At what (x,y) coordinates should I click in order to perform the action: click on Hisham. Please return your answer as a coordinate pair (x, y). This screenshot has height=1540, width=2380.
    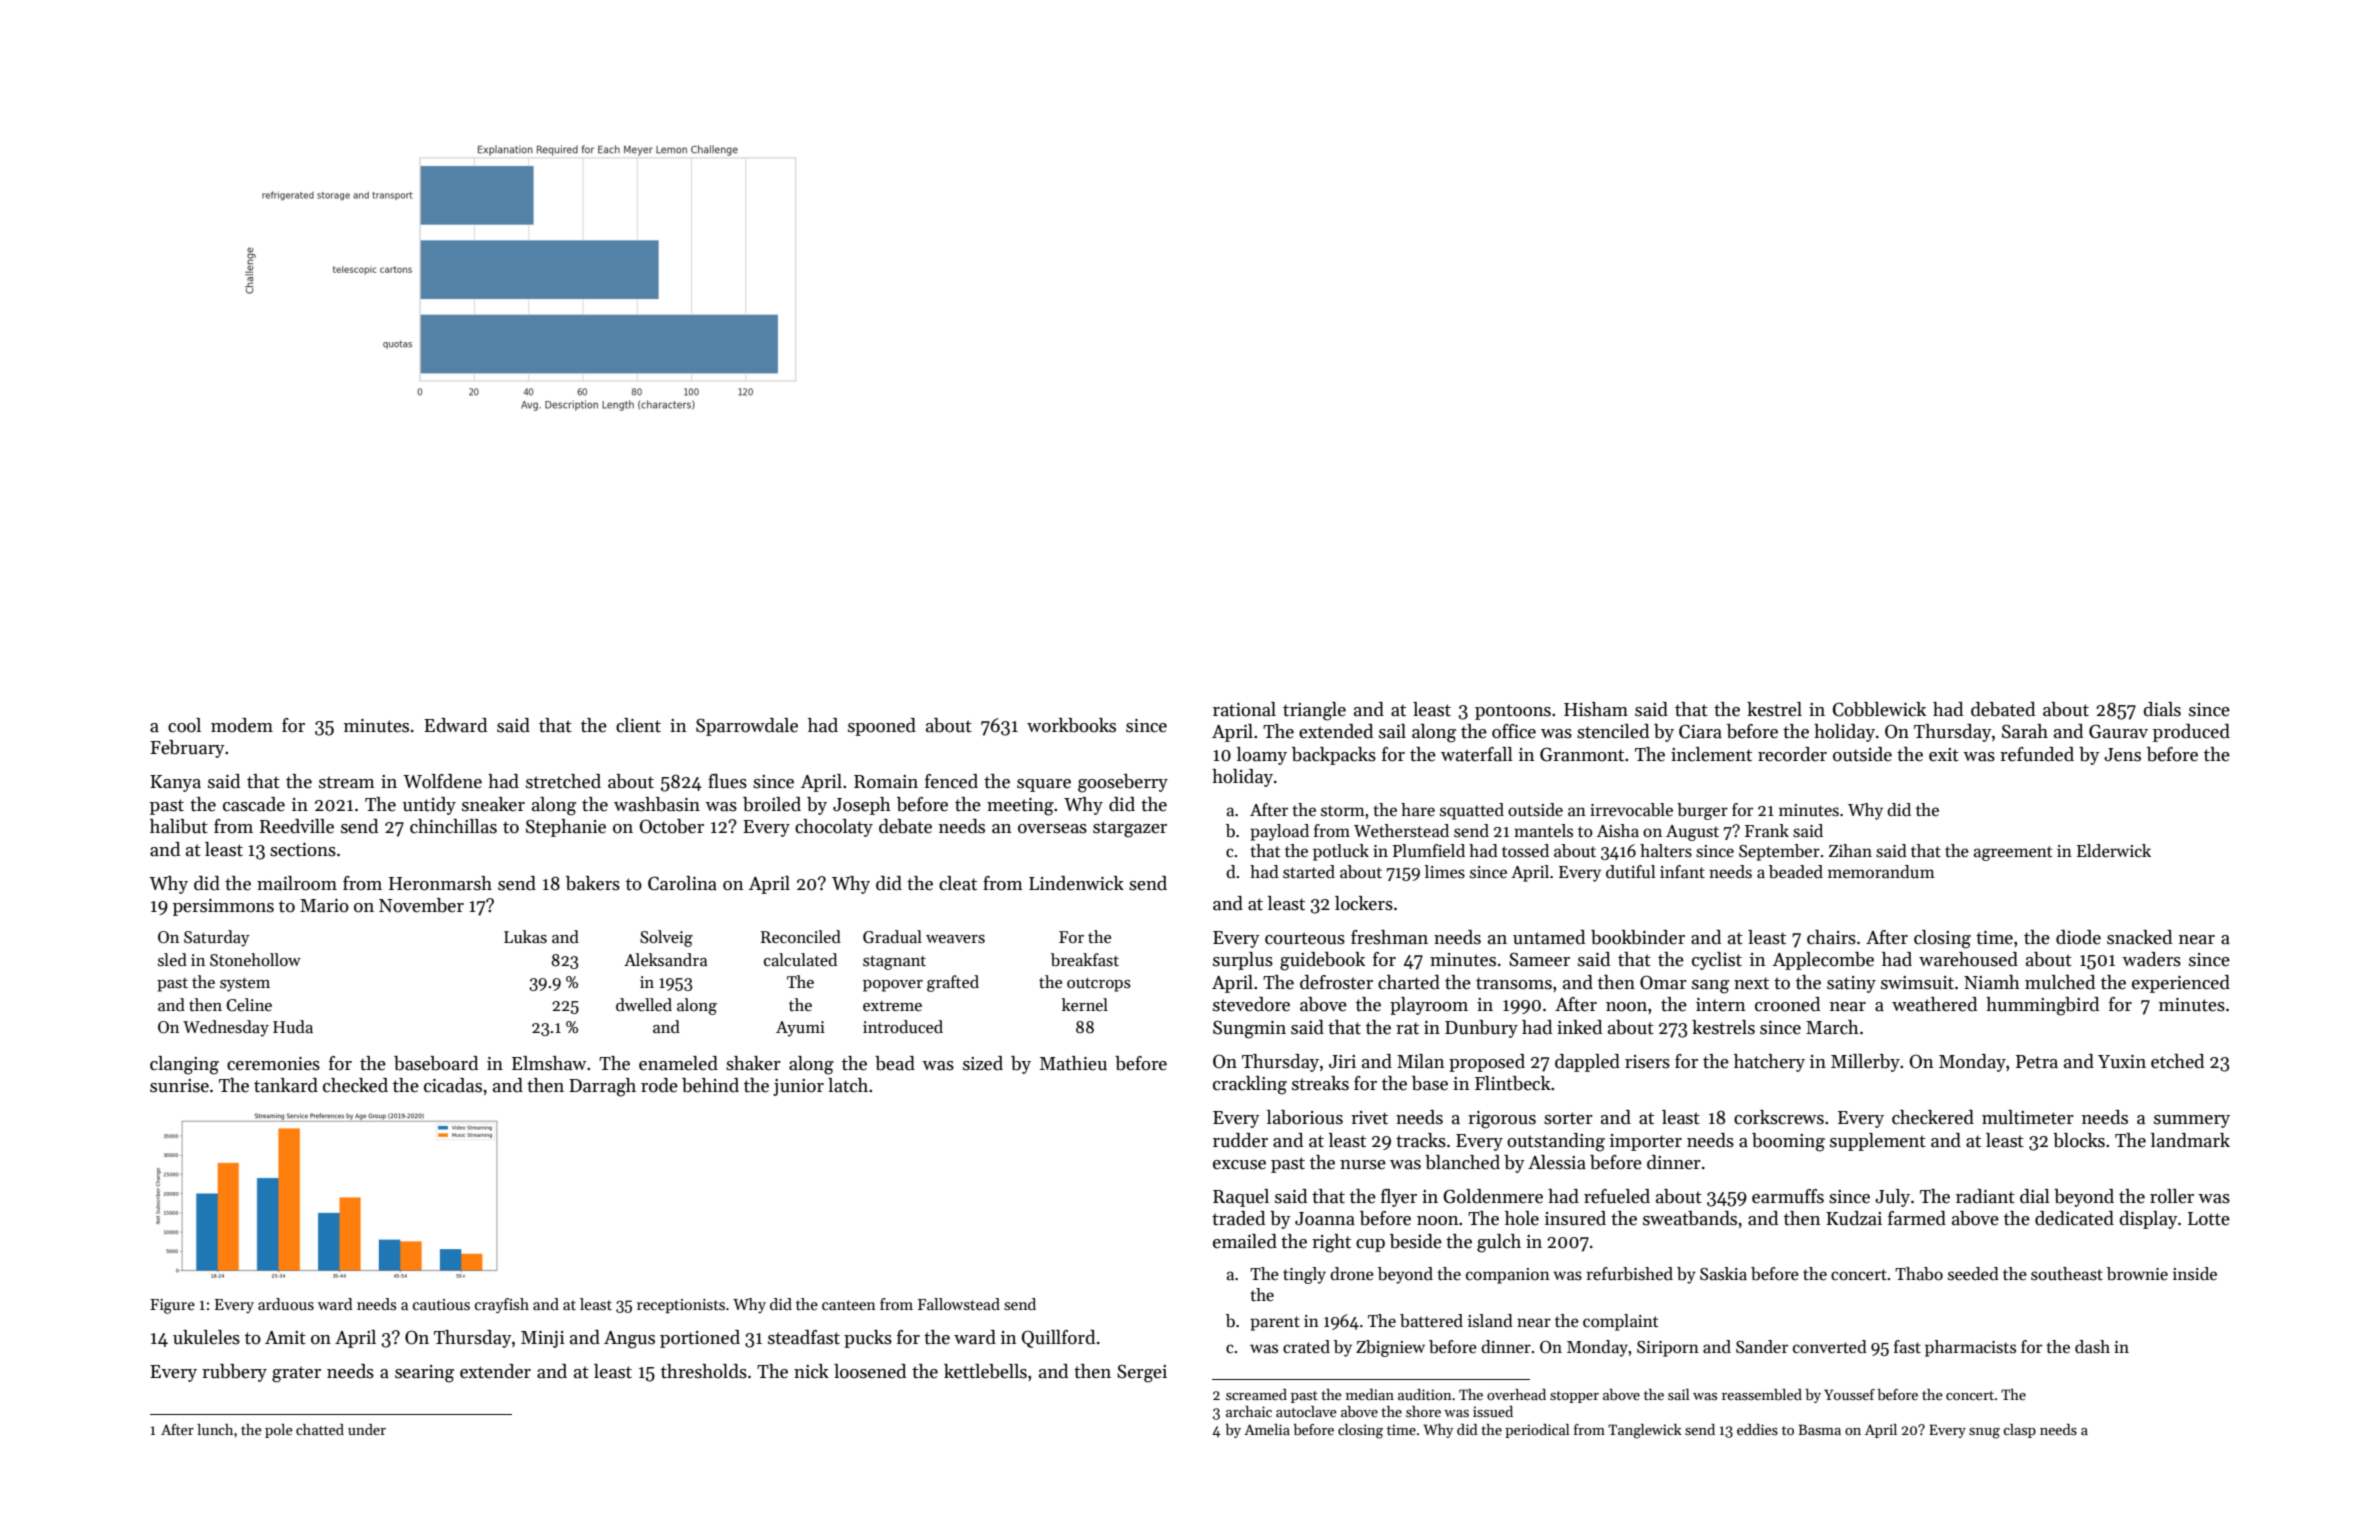
    Looking at the image, I should click on (1596, 709).
